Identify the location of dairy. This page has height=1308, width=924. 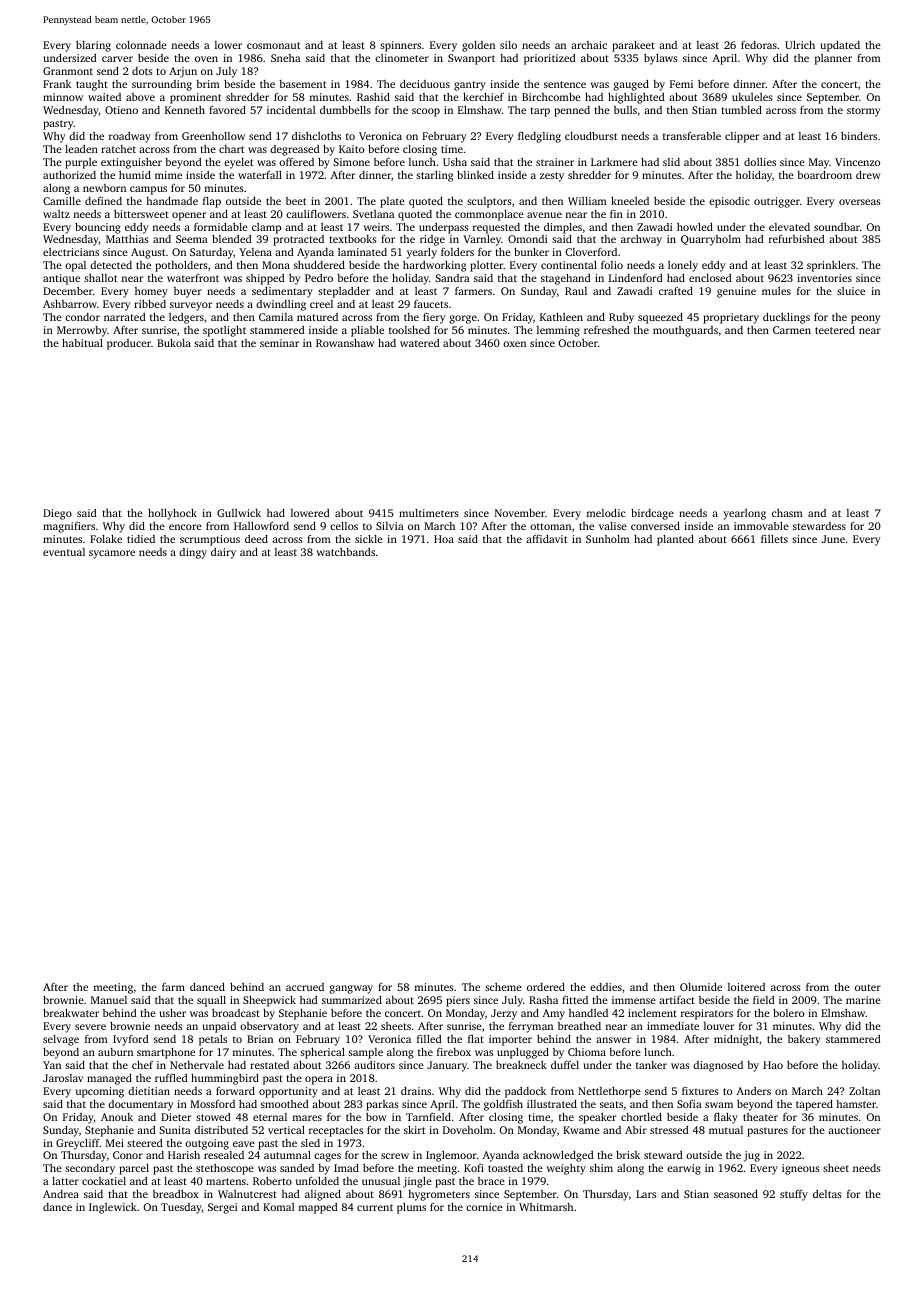
(223, 553).
